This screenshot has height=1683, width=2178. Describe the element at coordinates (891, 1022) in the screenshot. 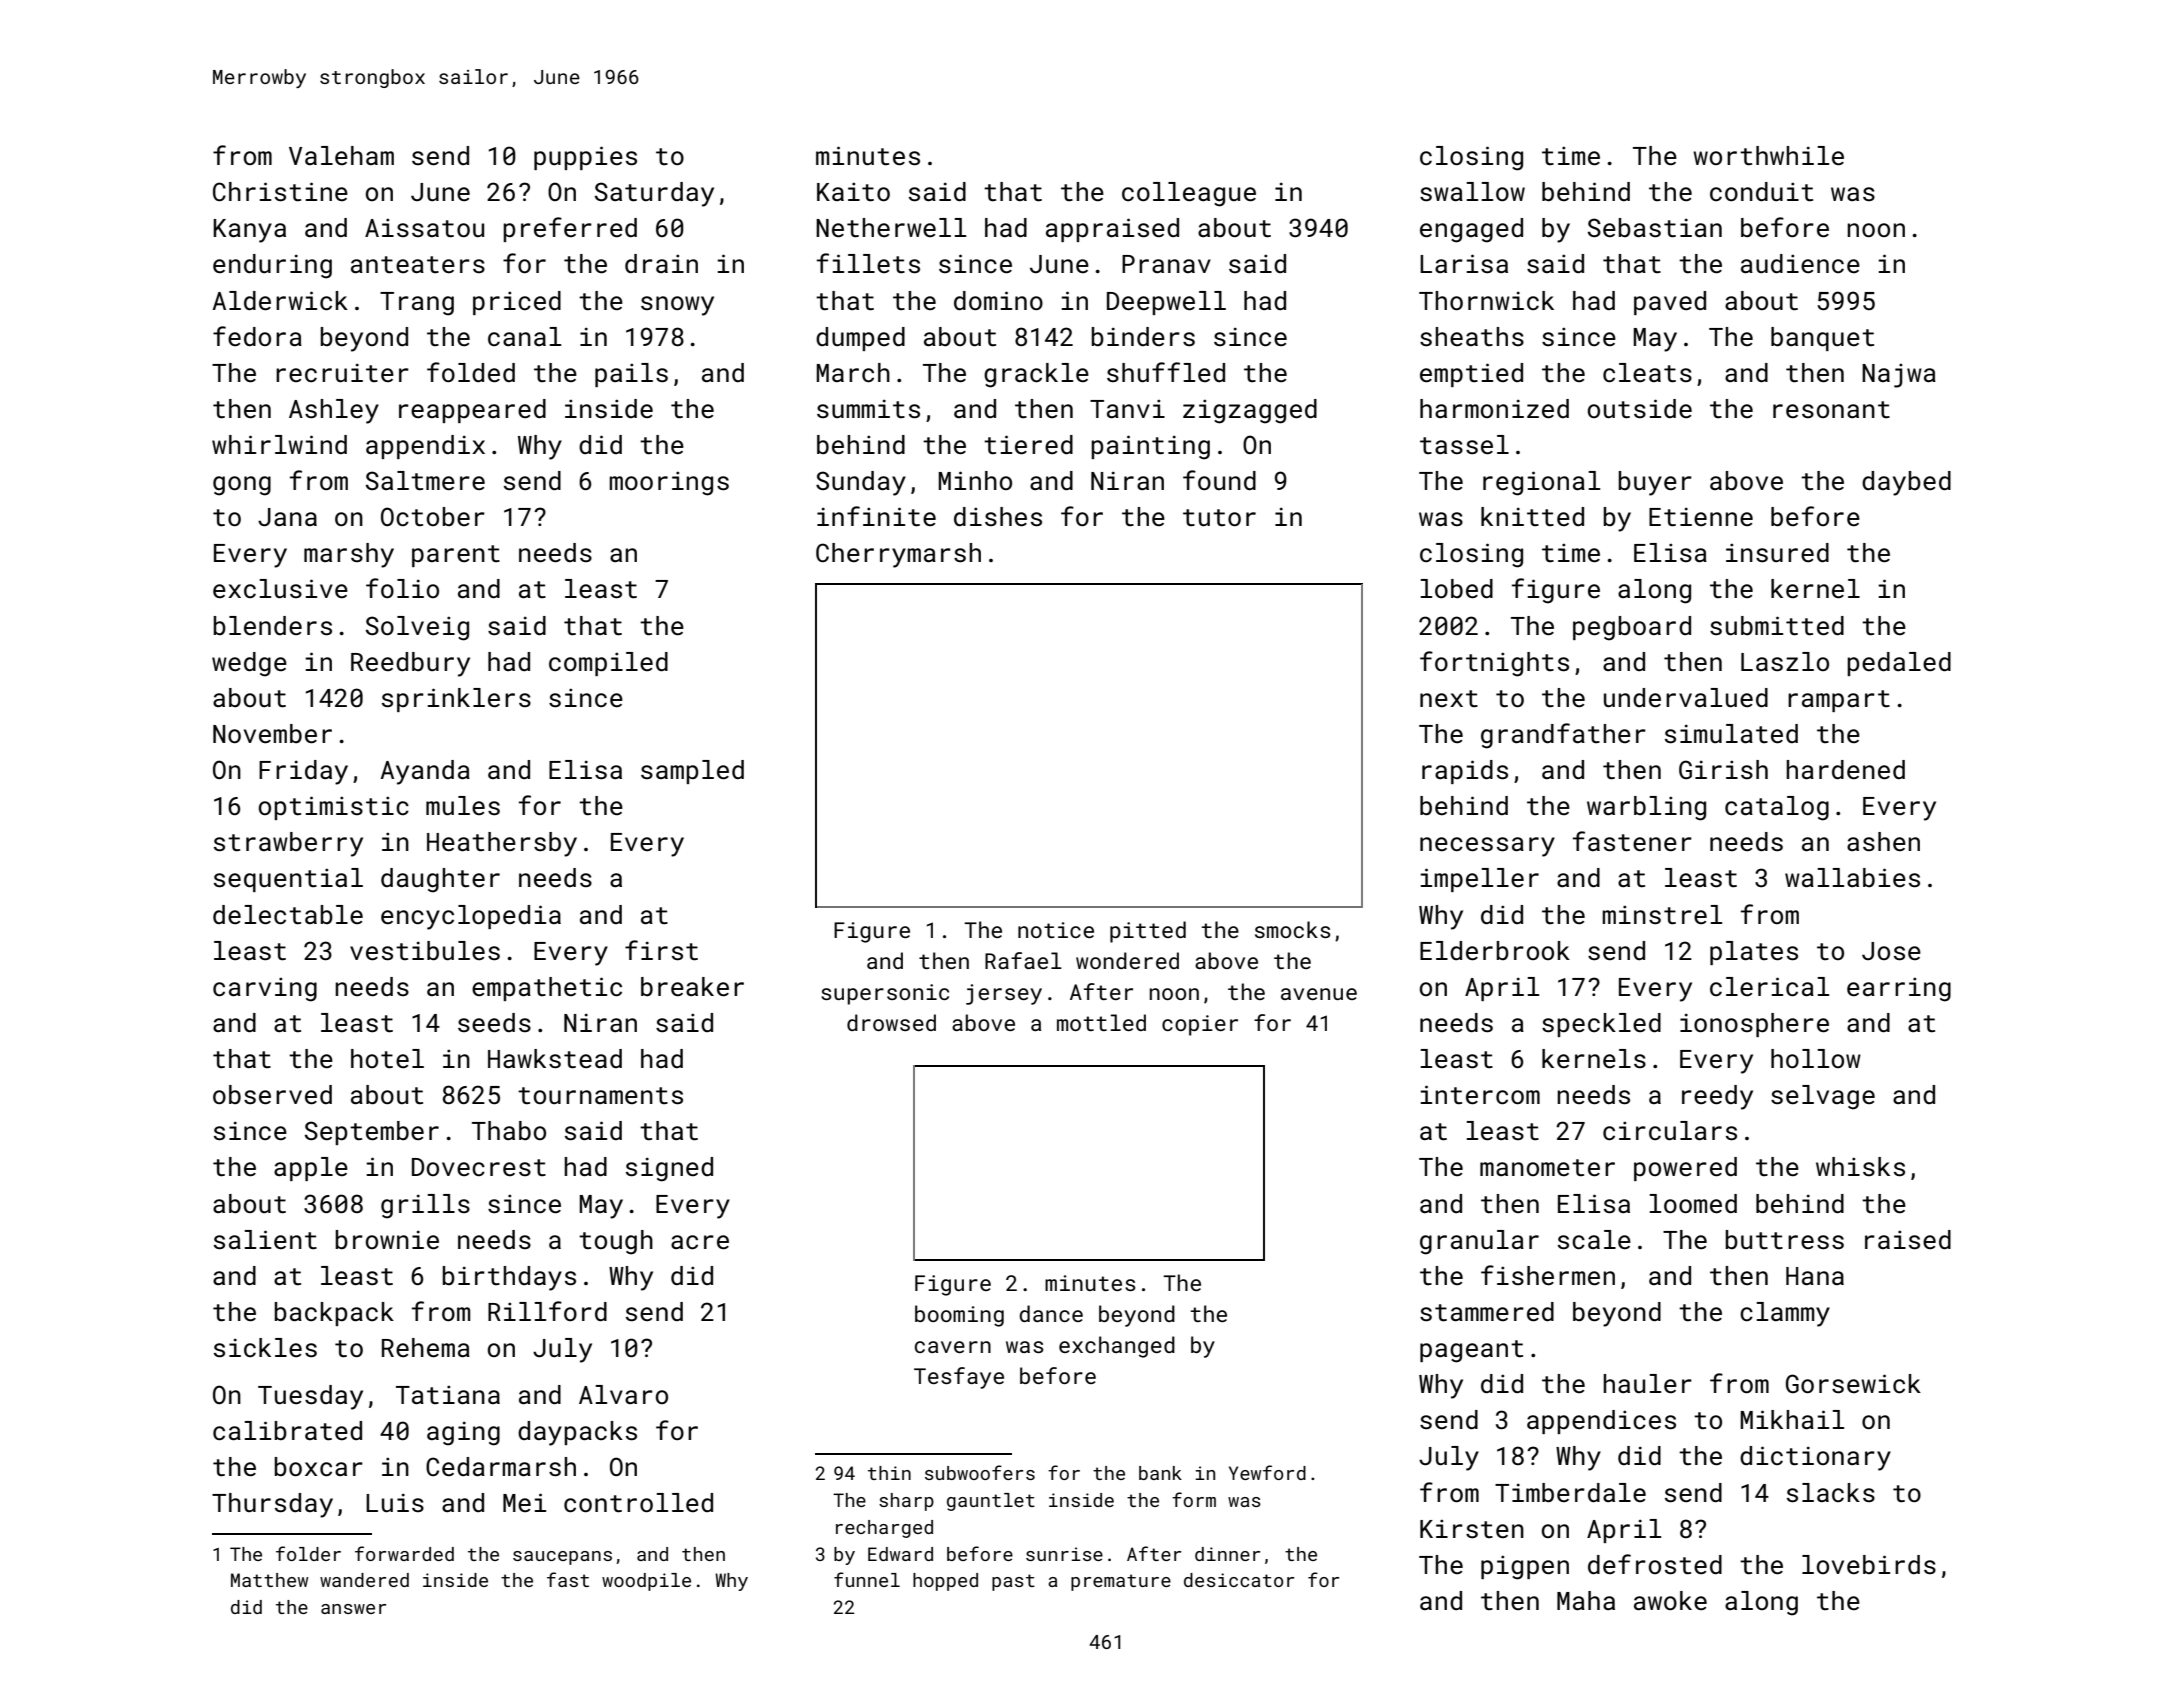

I see `drowsed` at that location.
